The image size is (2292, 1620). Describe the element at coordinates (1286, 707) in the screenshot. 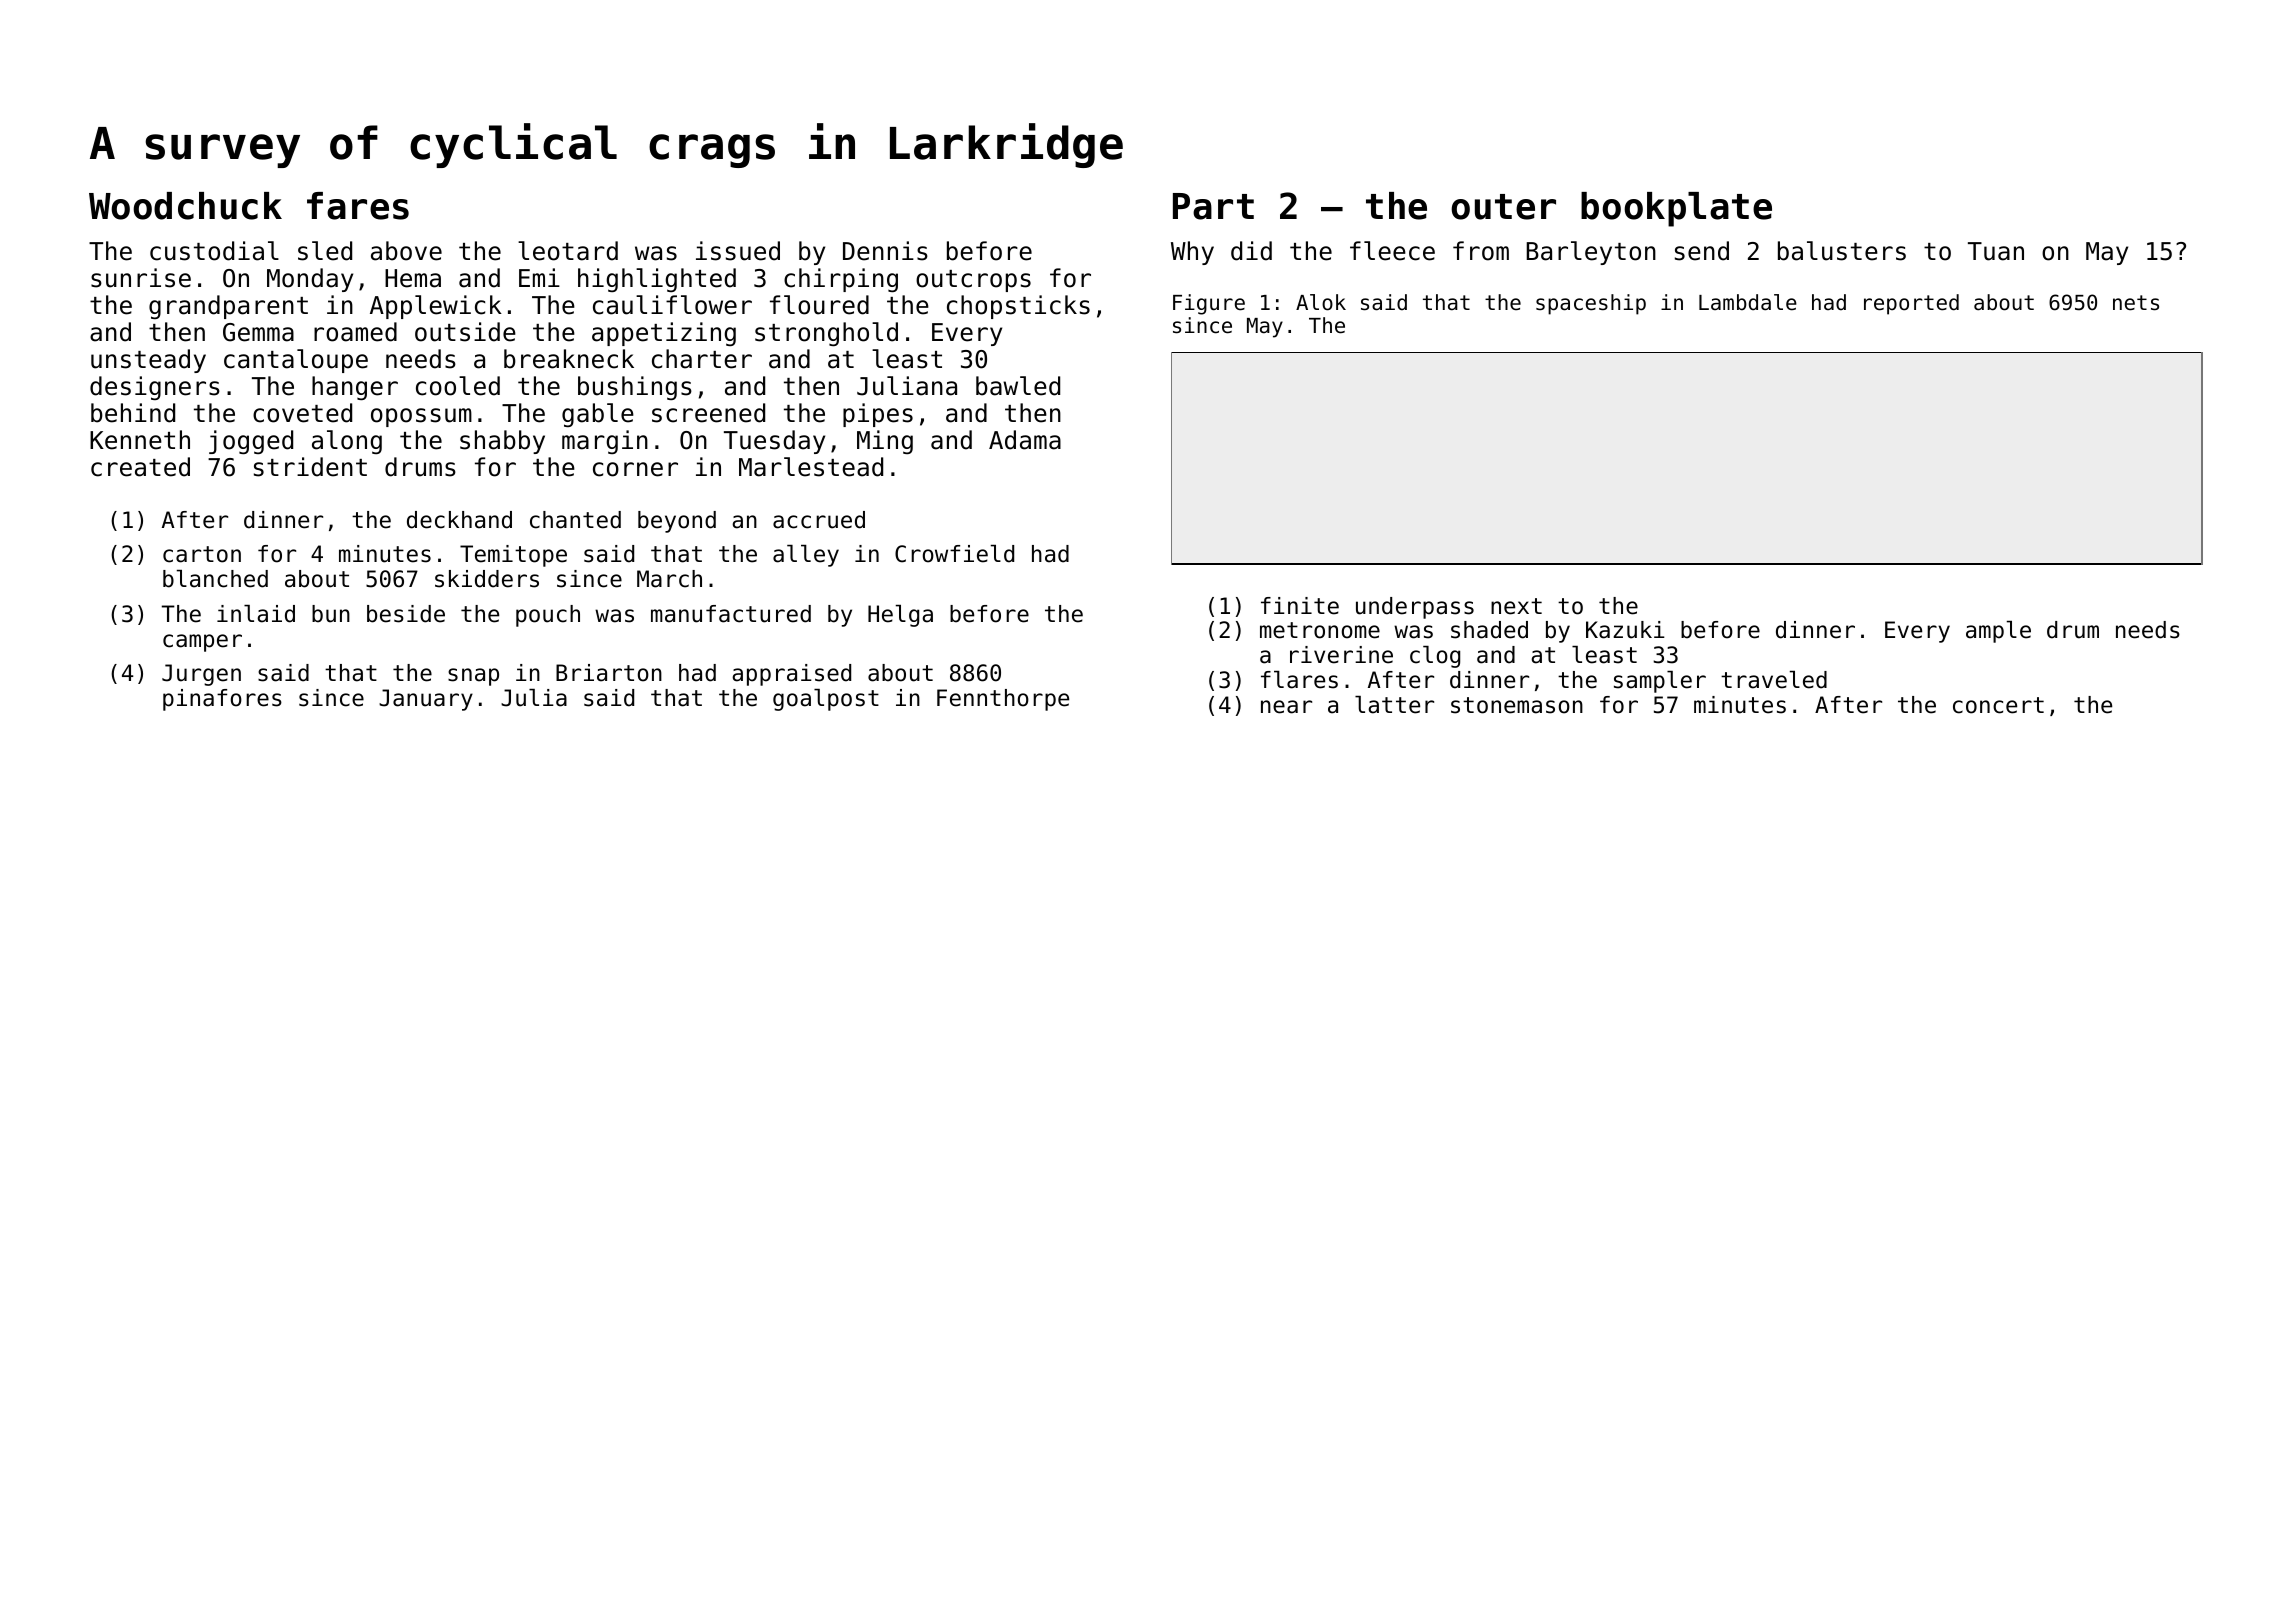

I see `near` at that location.
